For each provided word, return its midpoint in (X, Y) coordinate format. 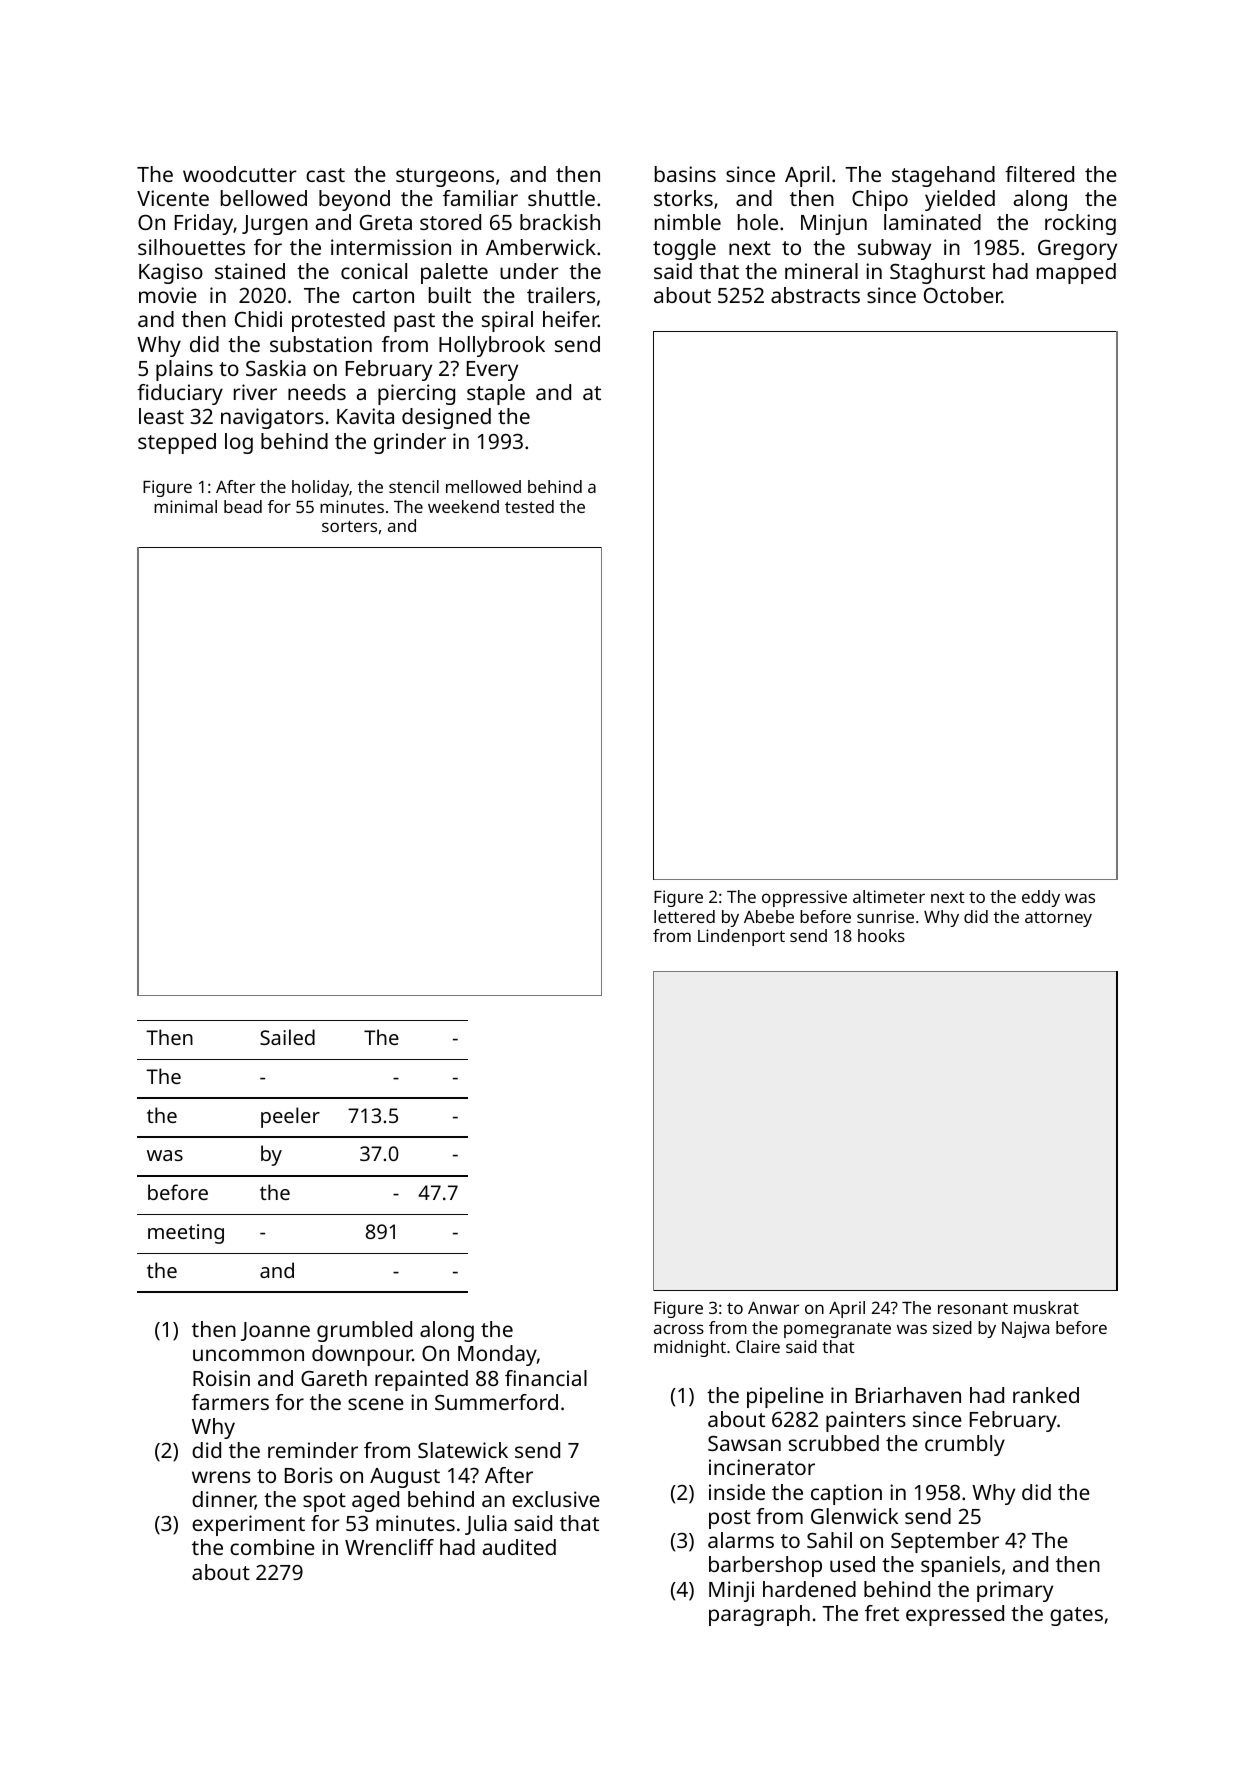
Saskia (276, 368)
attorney (1058, 919)
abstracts (815, 295)
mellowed (483, 486)
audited (519, 1547)
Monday (497, 1355)
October (963, 295)
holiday (320, 488)
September (945, 1542)
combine (272, 1547)
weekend (463, 506)
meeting (186, 1234)
